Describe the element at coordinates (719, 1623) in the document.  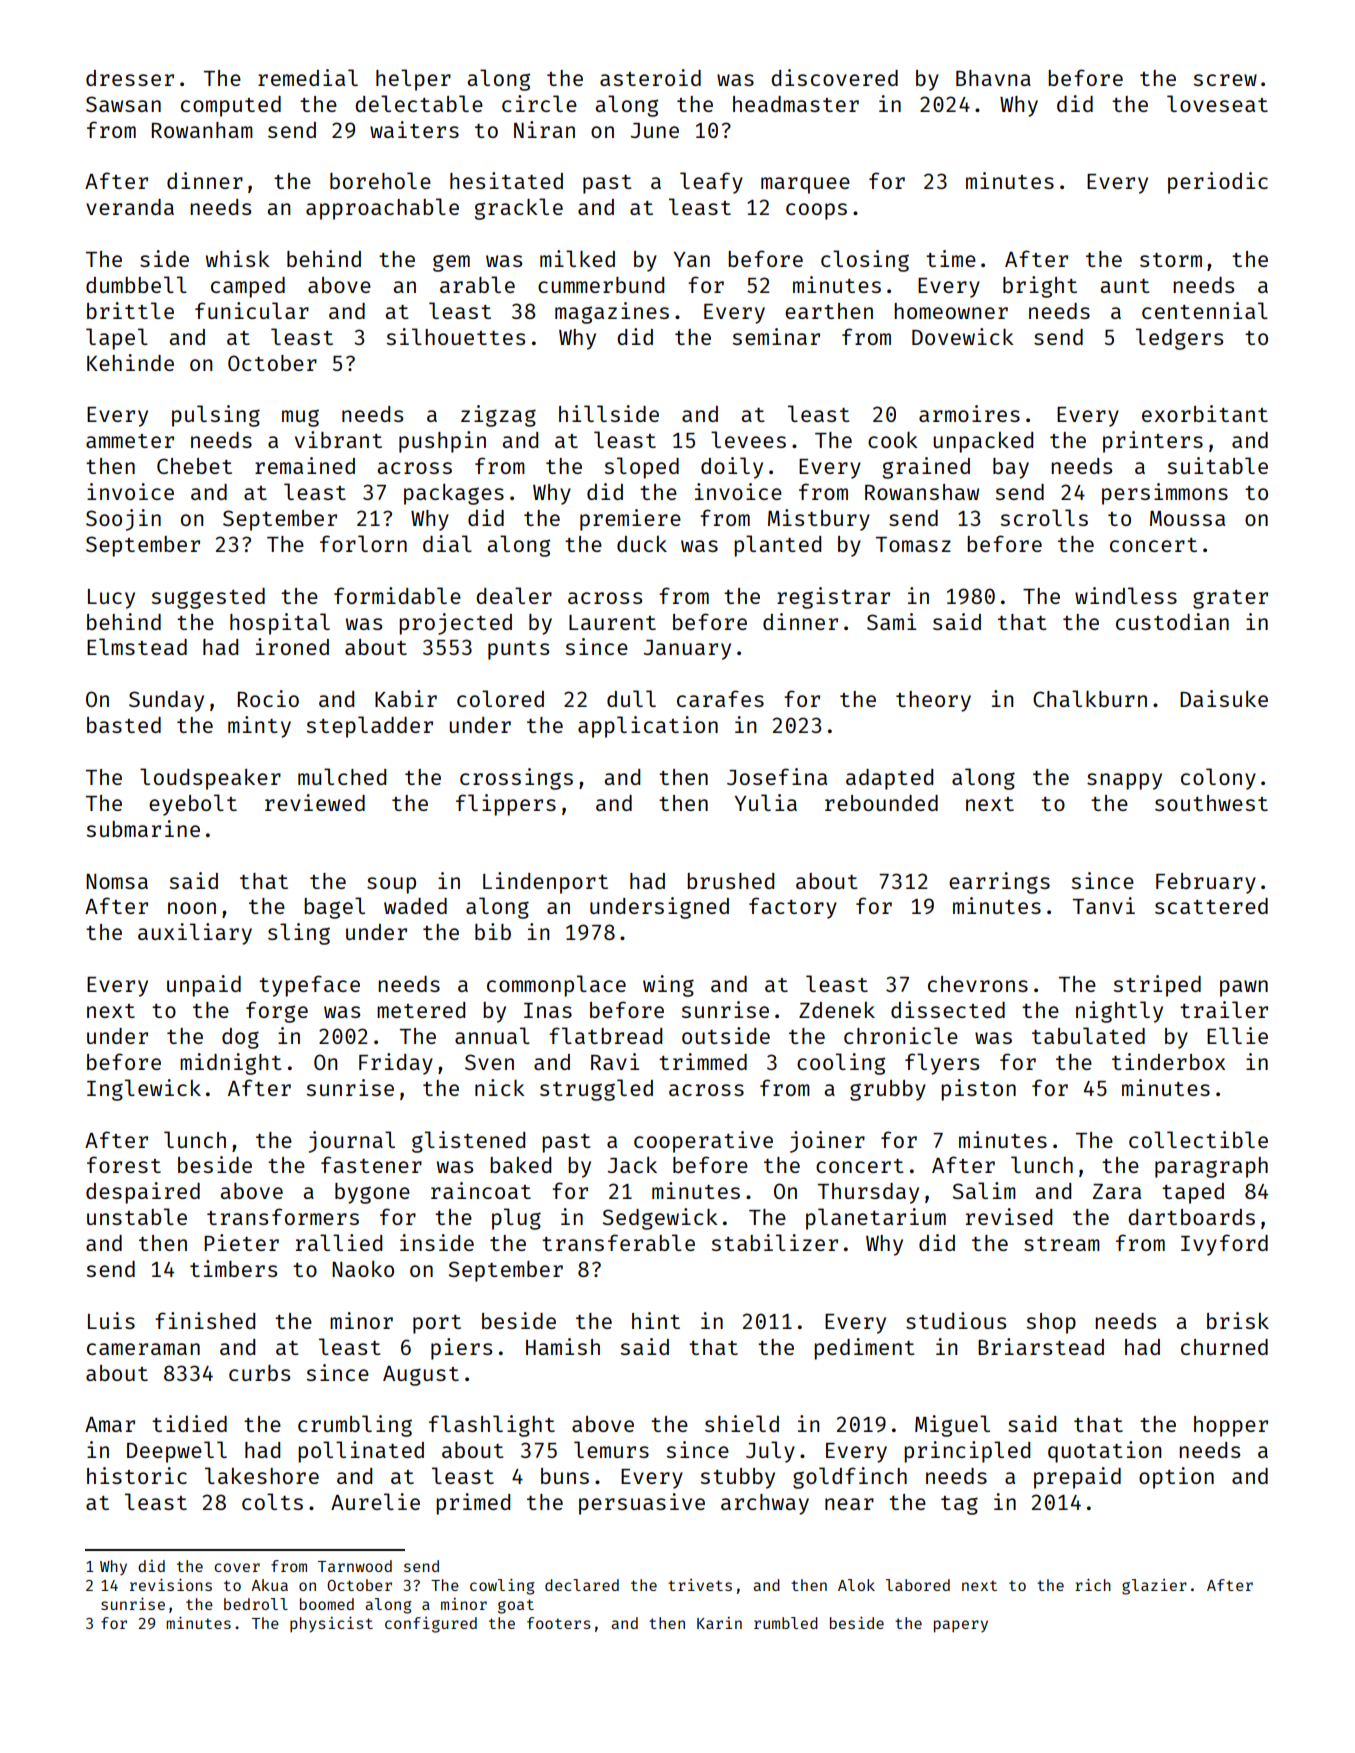
I see `Karin` at that location.
